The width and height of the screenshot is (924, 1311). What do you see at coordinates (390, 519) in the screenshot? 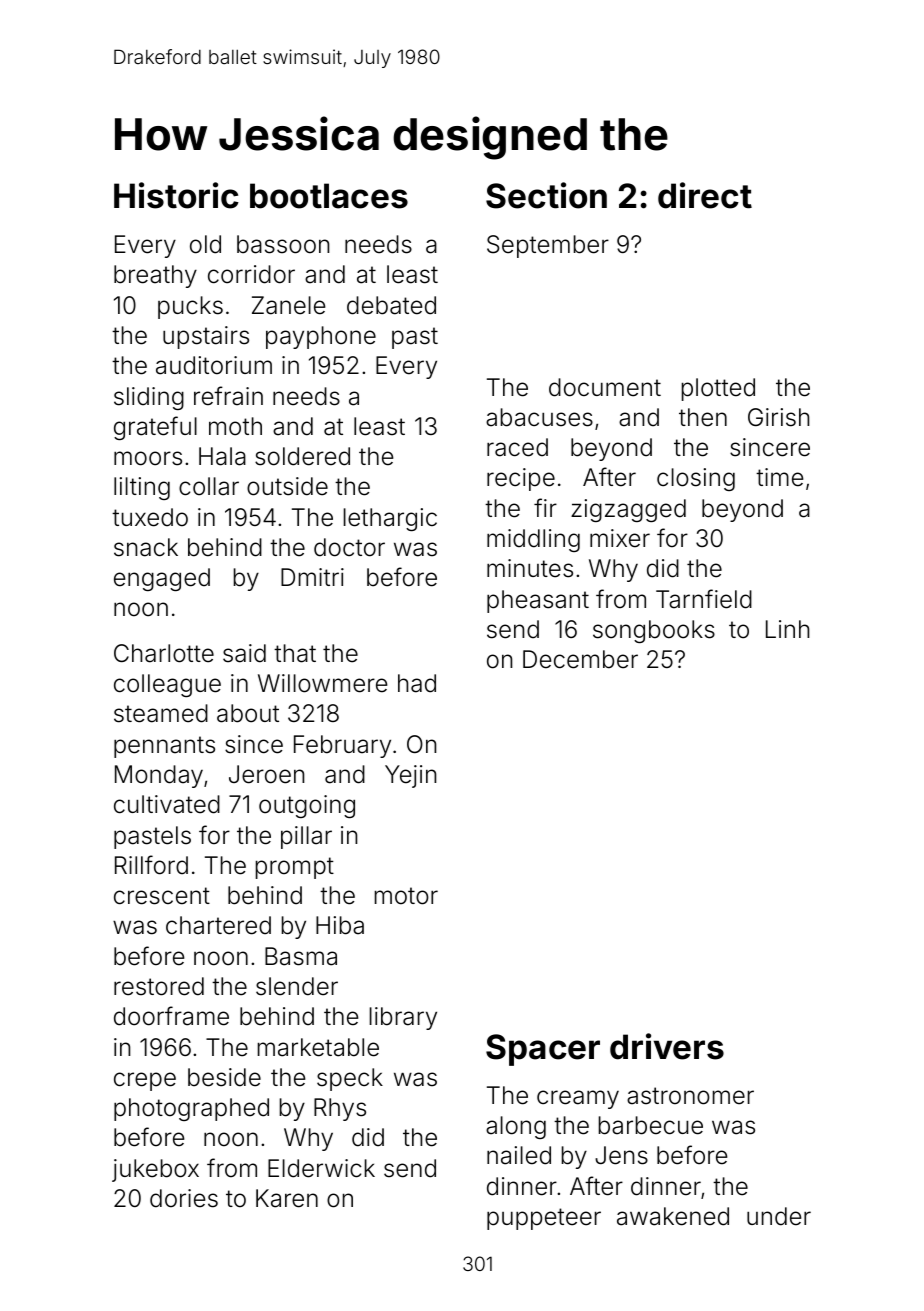
I see `lethargic` at bounding box center [390, 519].
